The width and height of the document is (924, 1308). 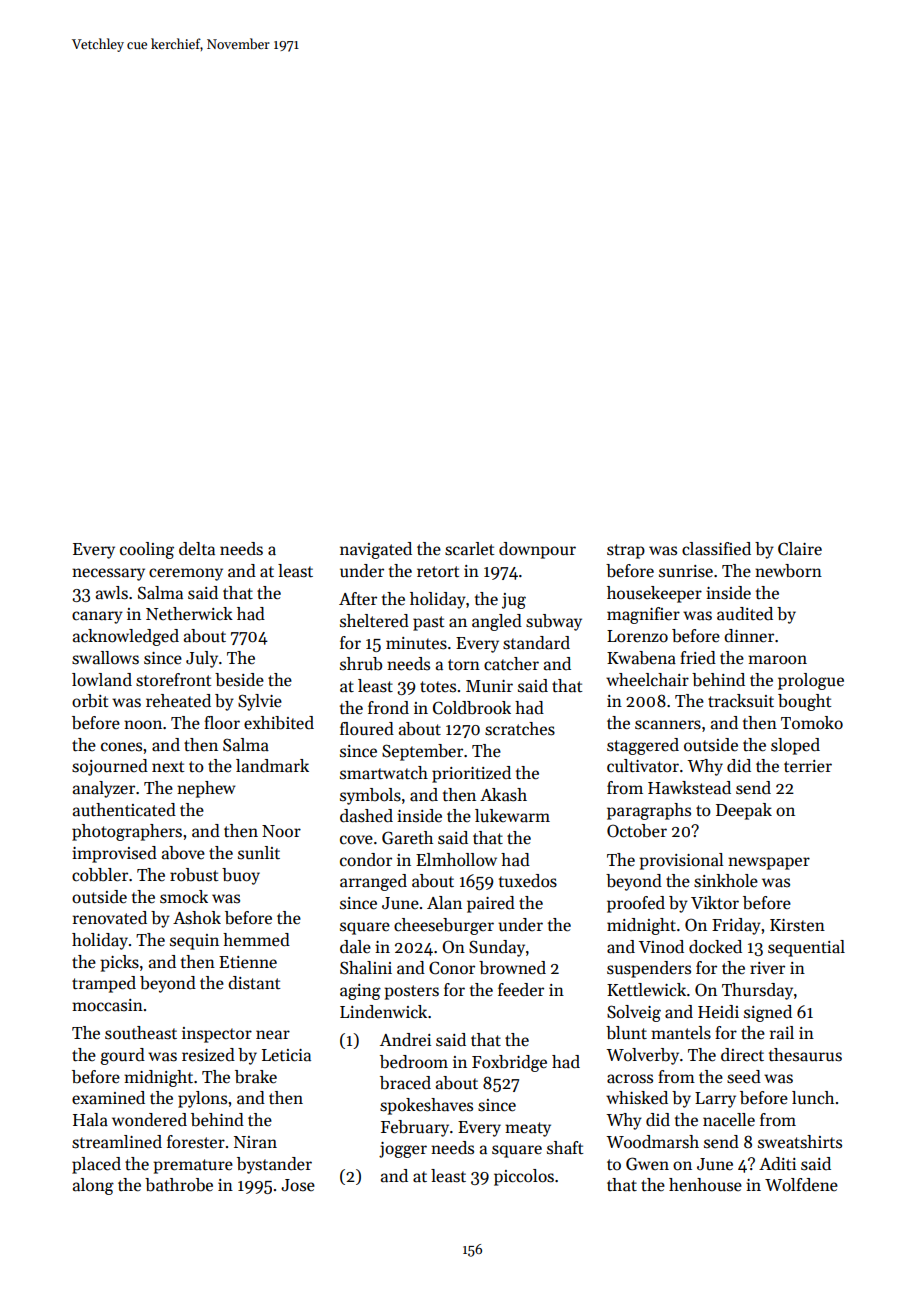 What do you see at coordinates (370, 796) in the document?
I see `symbols` at bounding box center [370, 796].
